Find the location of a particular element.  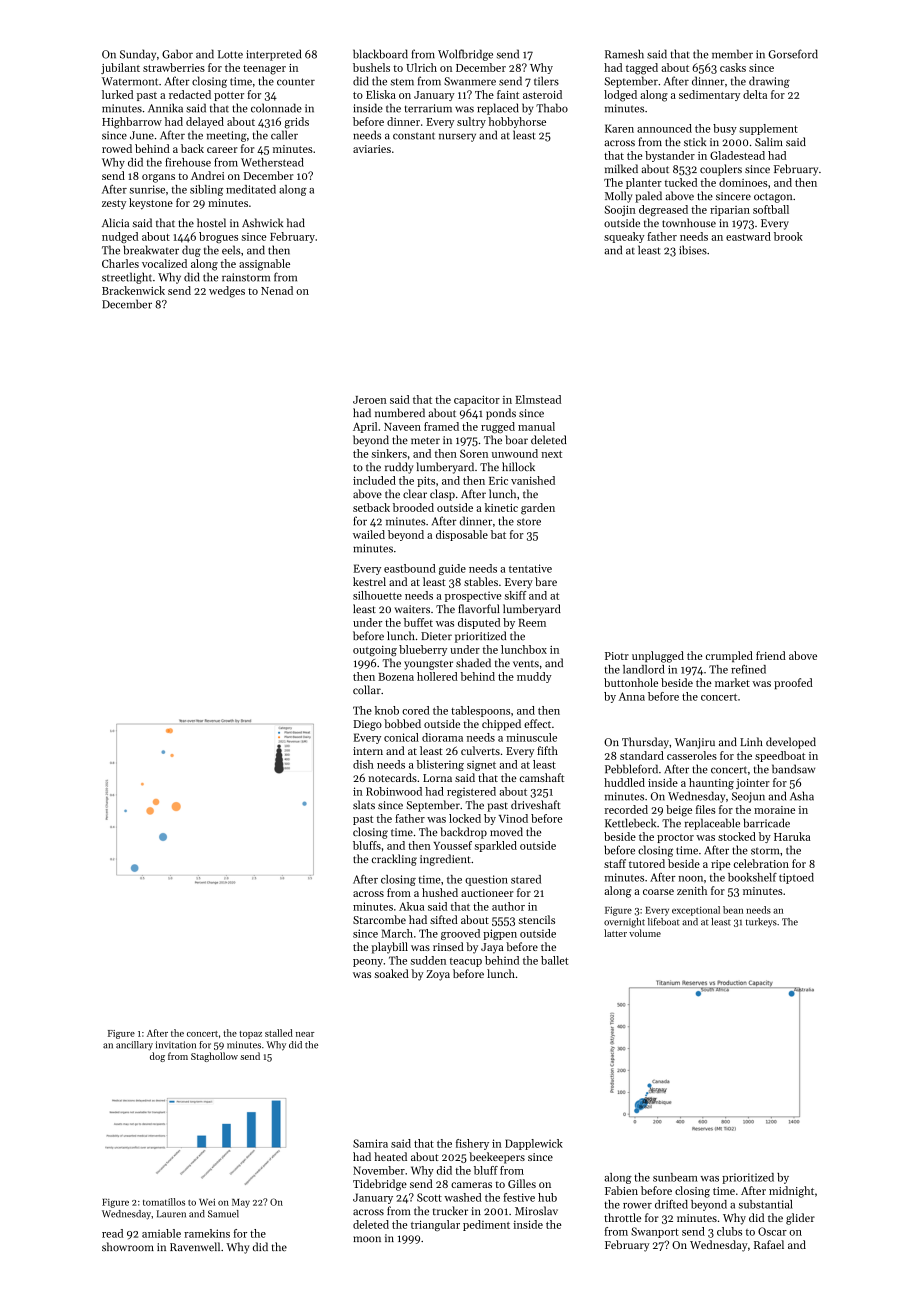

Ulrich is located at coordinates (421, 67).
